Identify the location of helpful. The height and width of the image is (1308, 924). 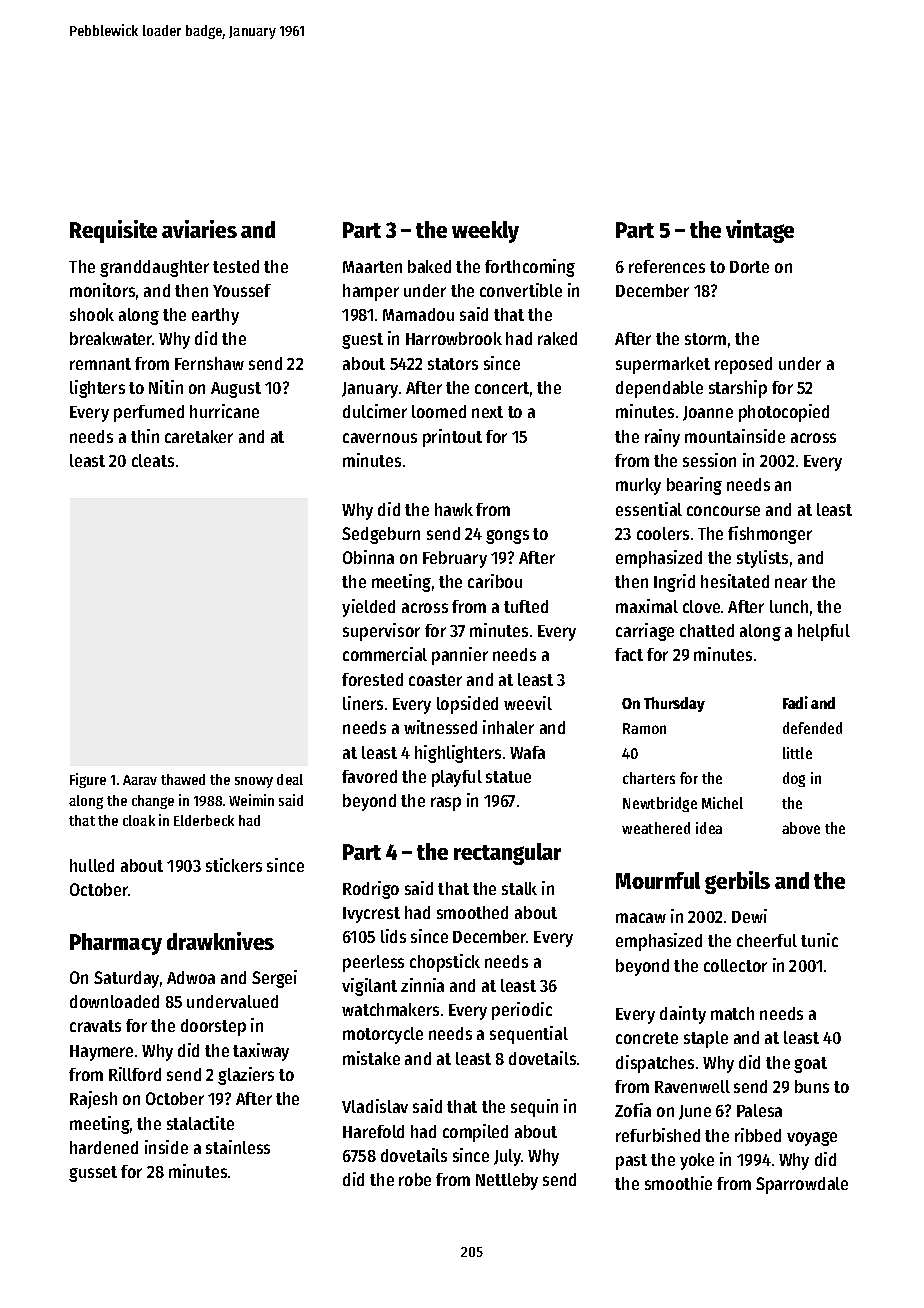
(824, 632).
